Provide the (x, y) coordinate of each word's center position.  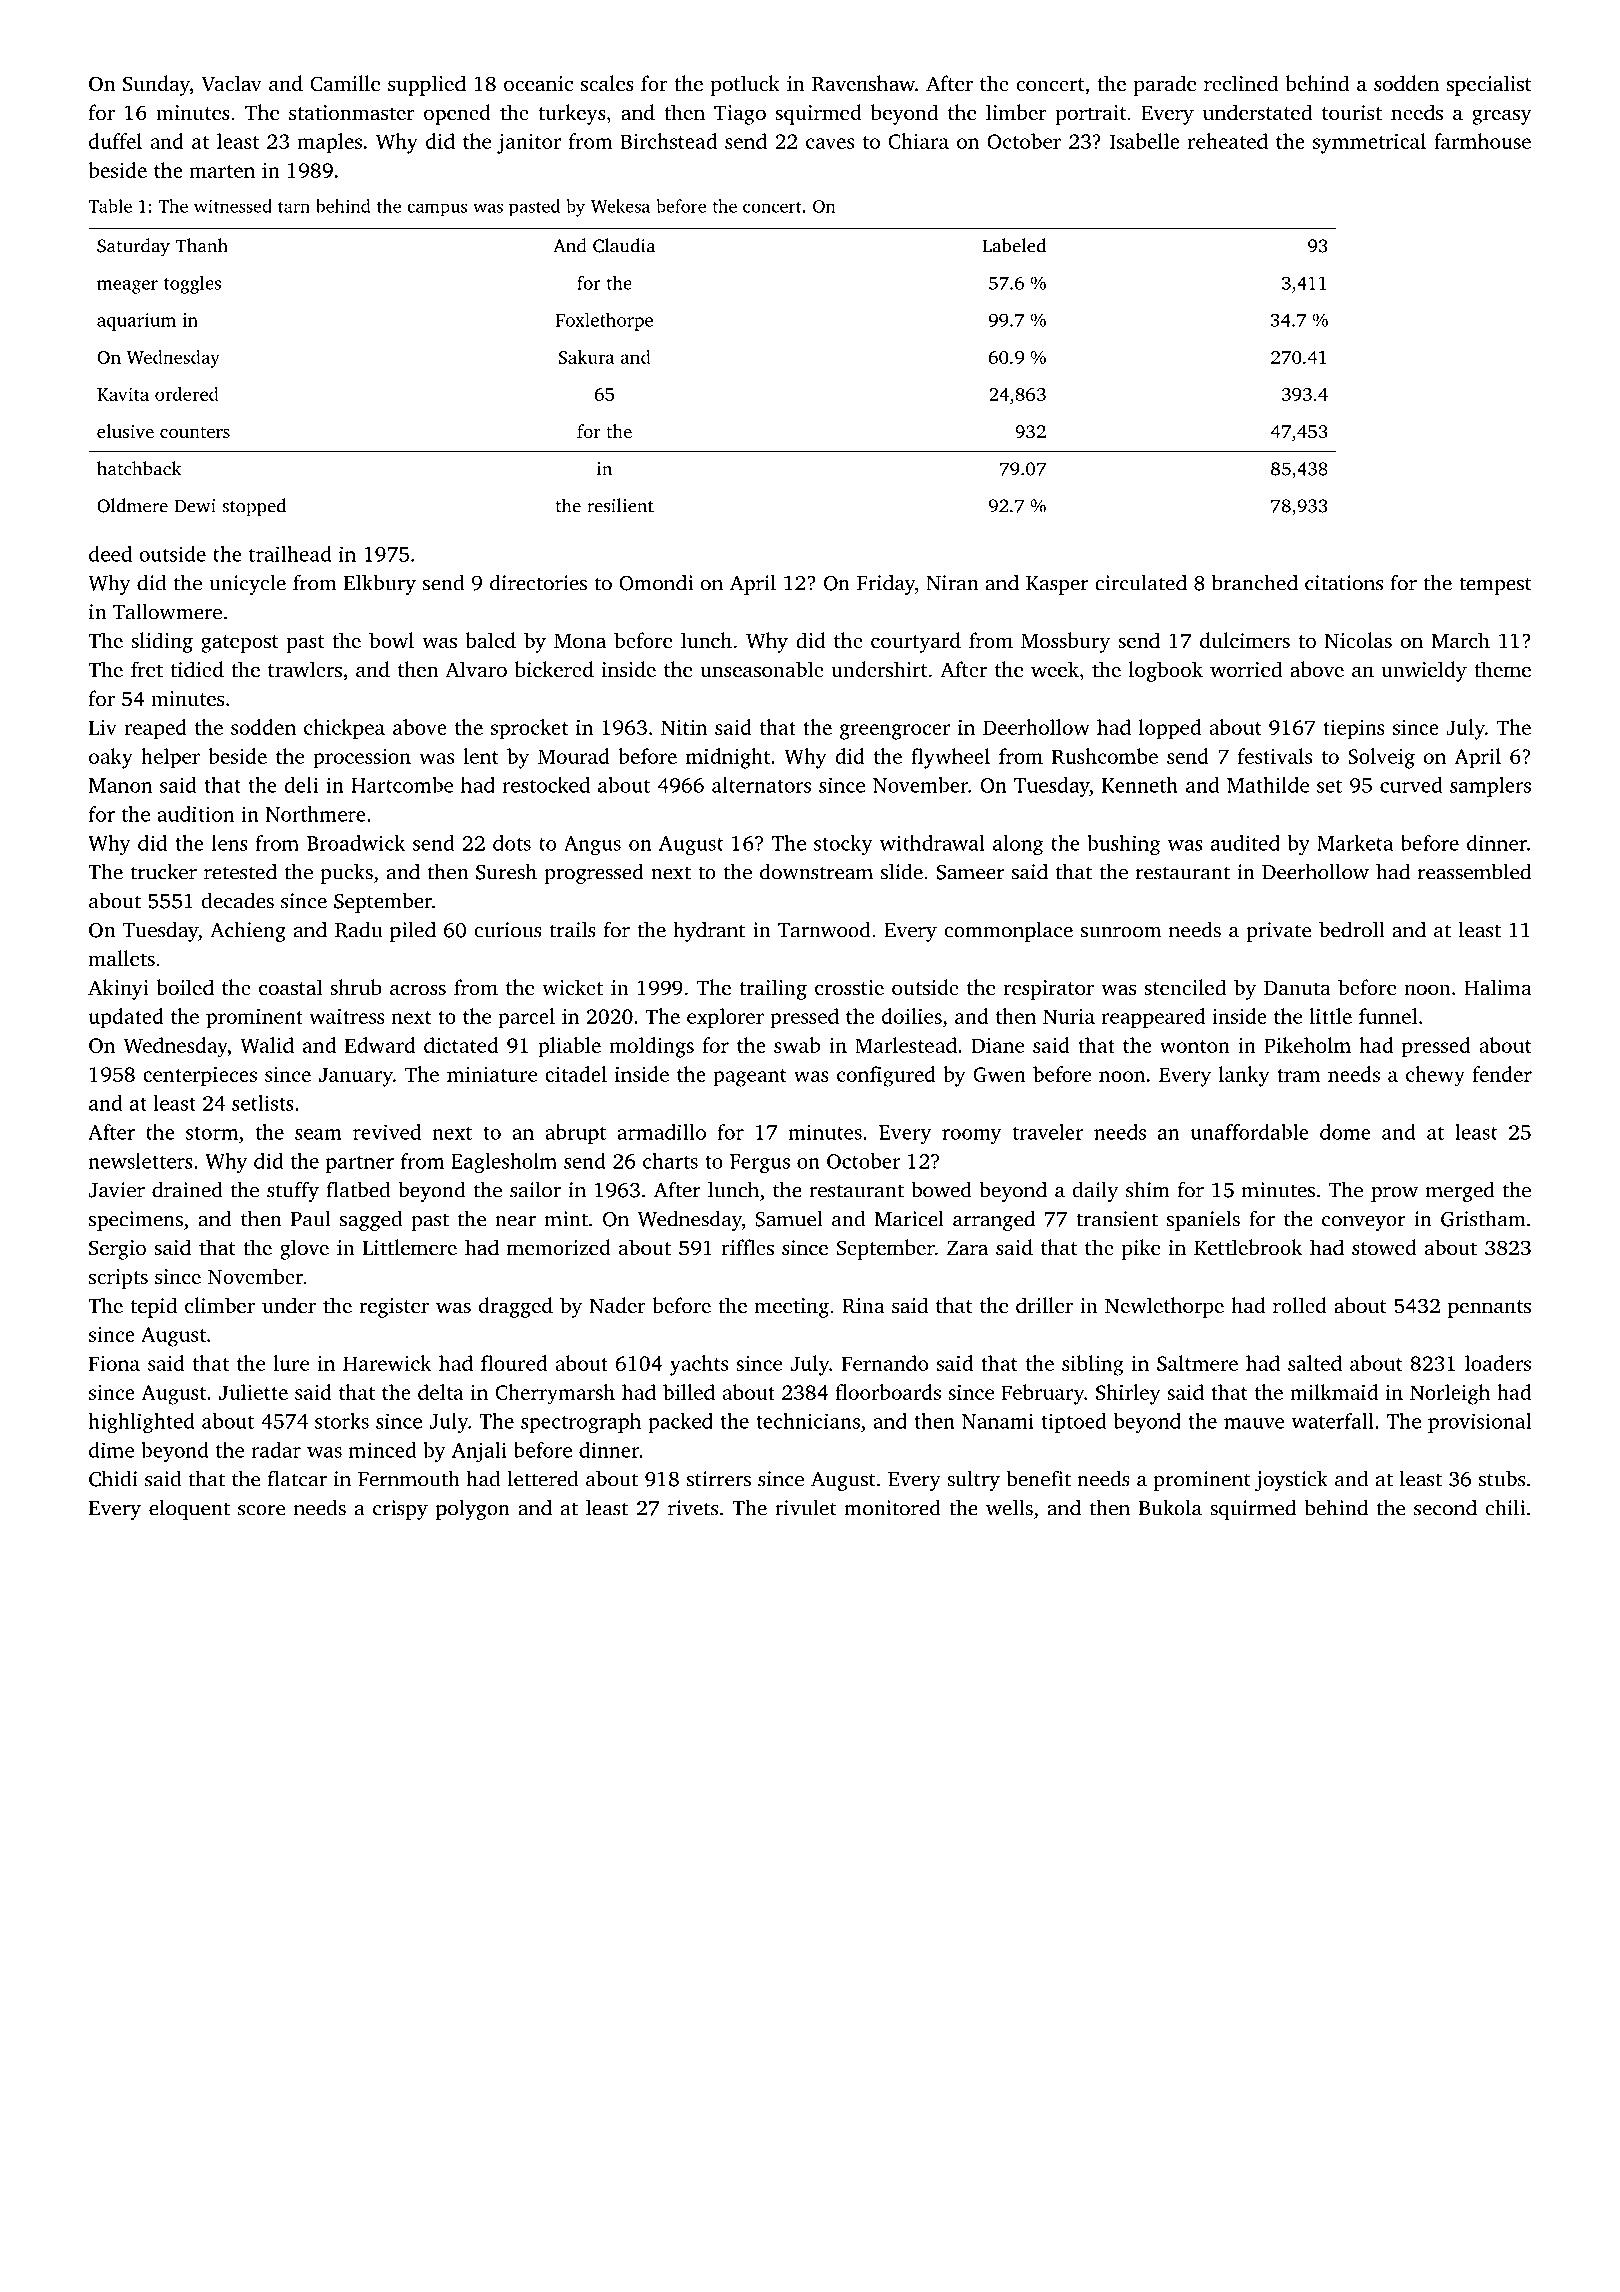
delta (441, 1392)
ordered (187, 394)
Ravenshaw (863, 83)
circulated (1141, 582)
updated (126, 1018)
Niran (952, 583)
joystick (1291, 1481)
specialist (1489, 85)
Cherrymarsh (555, 1394)
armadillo (661, 1132)
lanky (1244, 1076)
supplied (427, 85)
